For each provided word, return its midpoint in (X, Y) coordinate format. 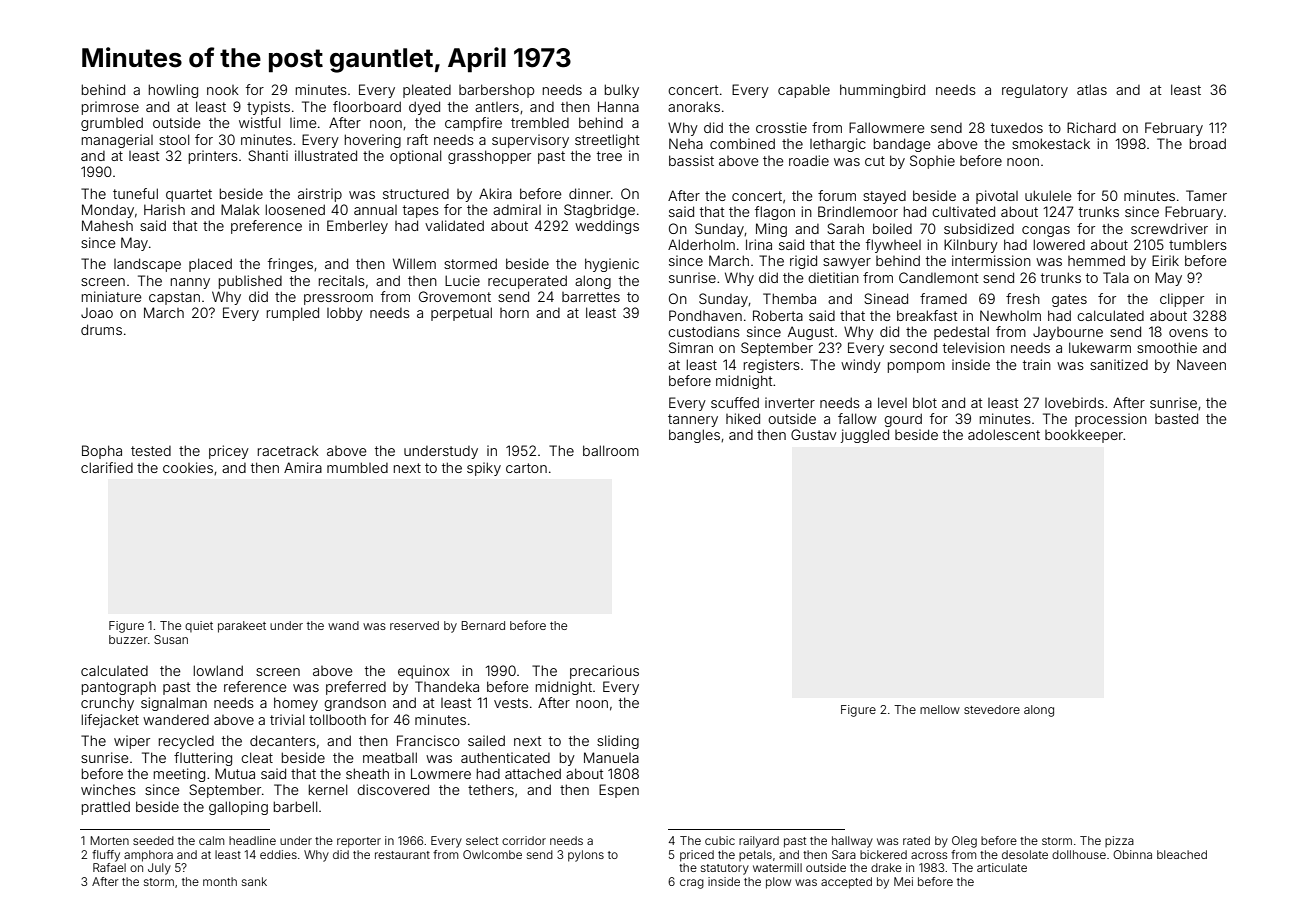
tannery (693, 420)
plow (778, 883)
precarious (604, 672)
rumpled (293, 314)
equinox (423, 672)
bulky (622, 91)
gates (1069, 300)
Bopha (102, 452)
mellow (940, 709)
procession (1111, 420)
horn (514, 313)
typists (268, 108)
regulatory (1035, 91)
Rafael (109, 867)
